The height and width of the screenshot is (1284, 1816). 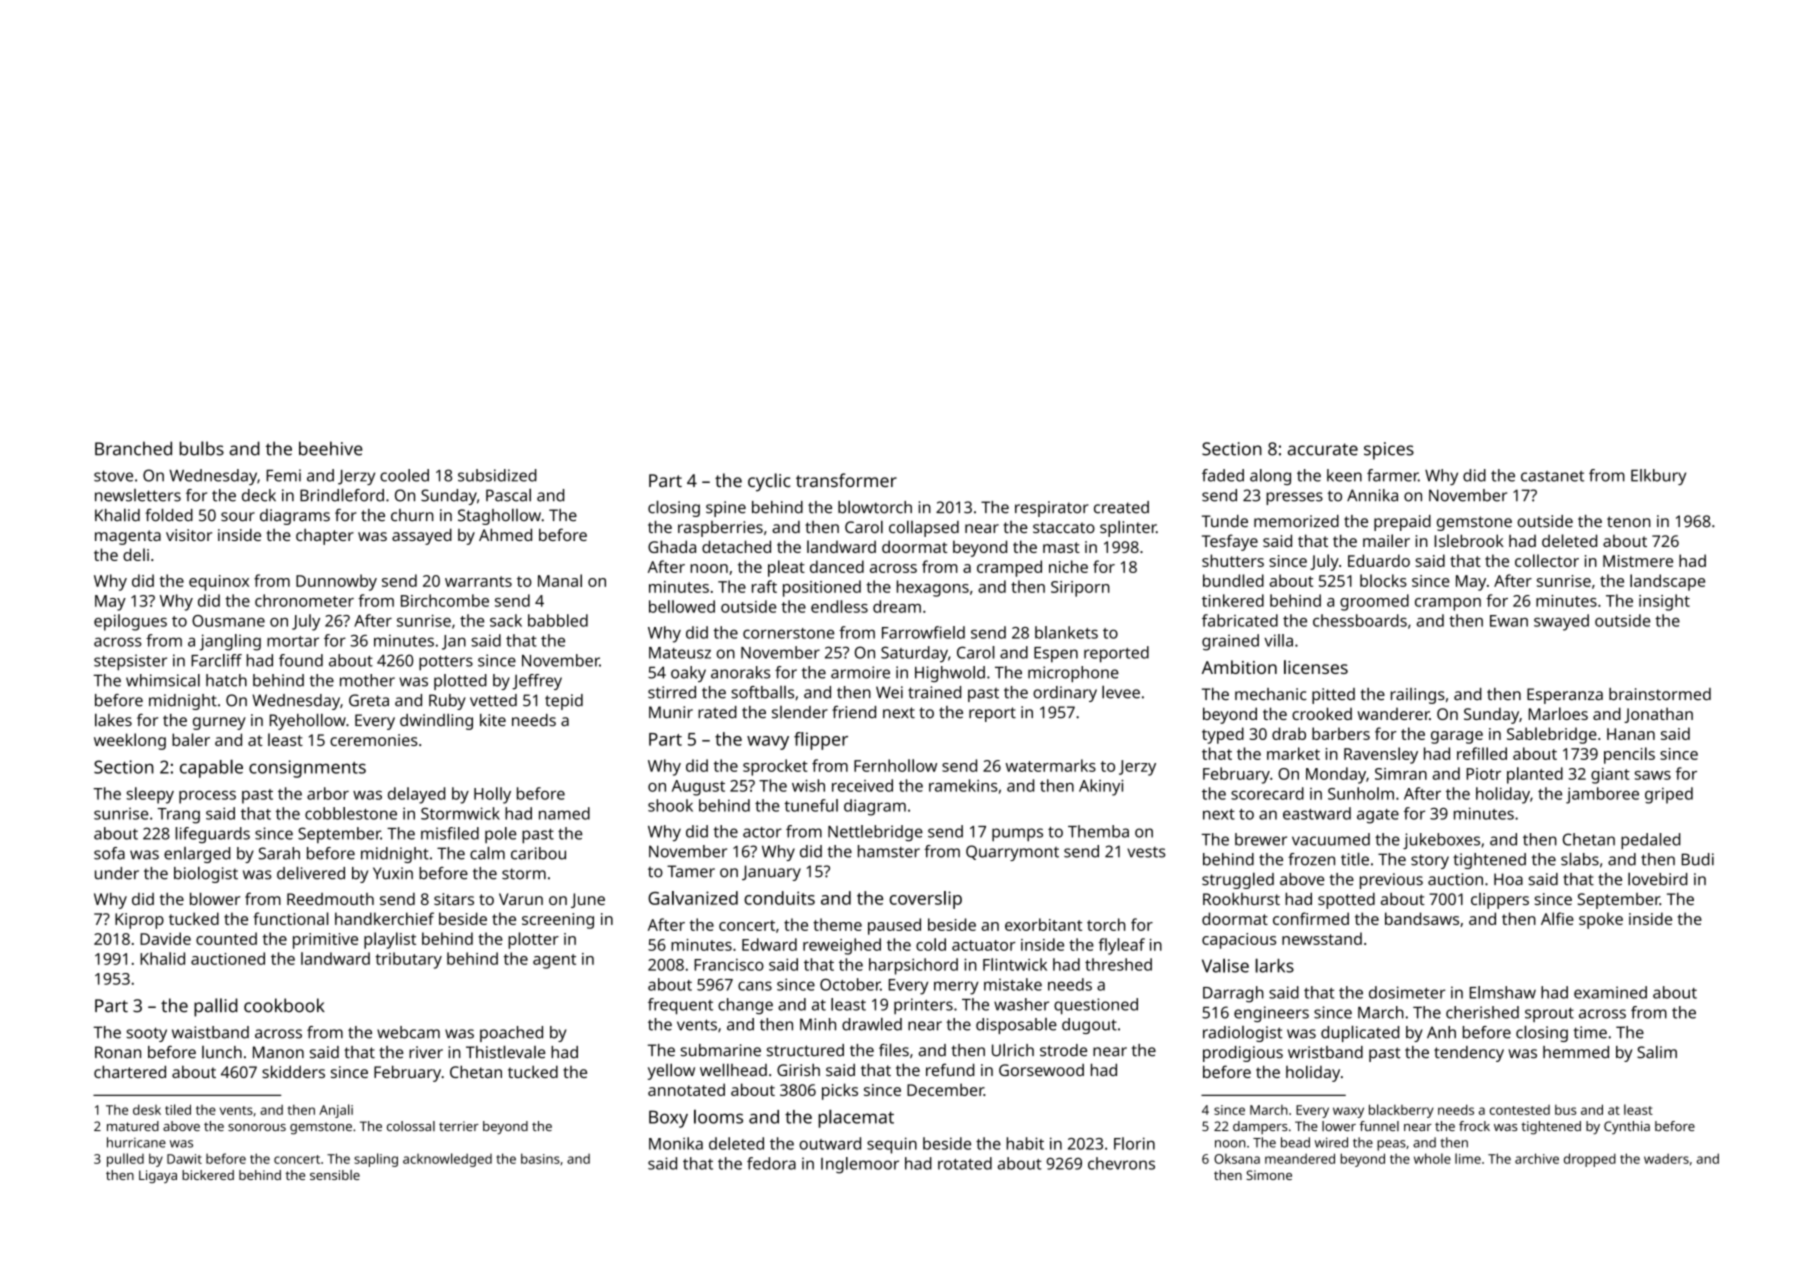 What do you see at coordinates (331, 448) in the screenshot?
I see `beehive` at bounding box center [331, 448].
